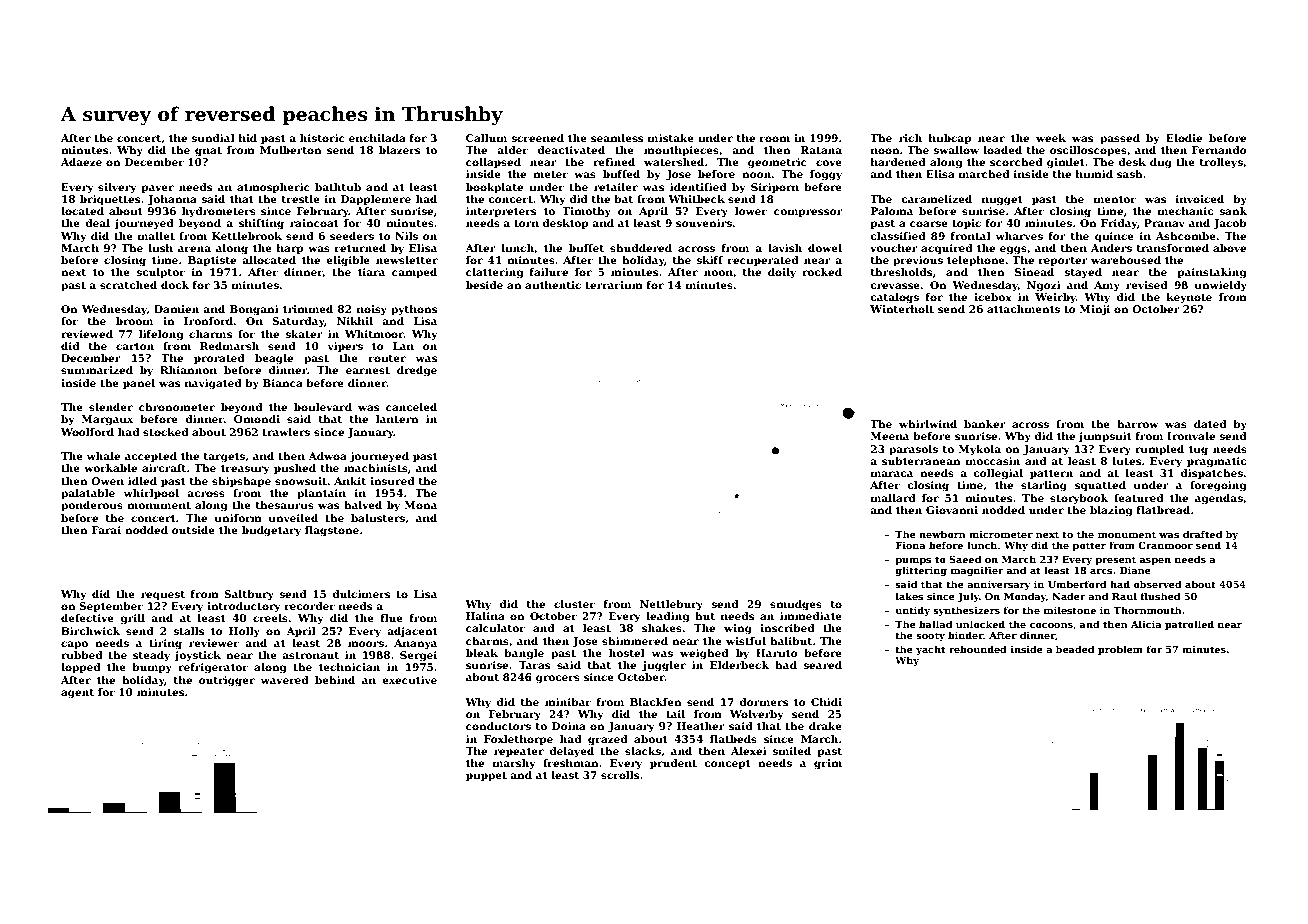 The width and height of the image is (1308, 924). Describe the element at coordinates (568, 702) in the image. I see `minibar` at that location.
